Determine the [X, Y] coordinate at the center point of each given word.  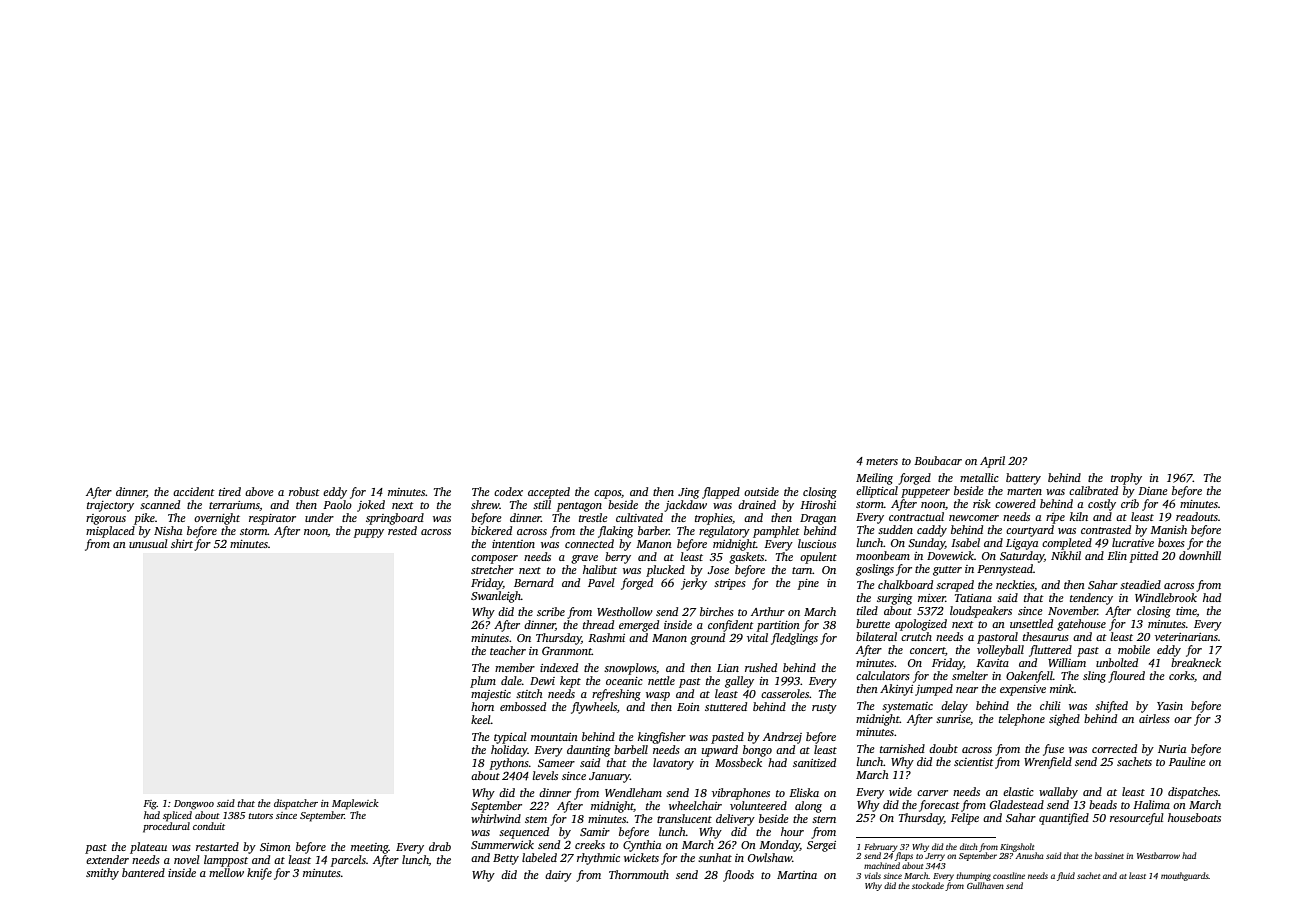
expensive [1023, 690]
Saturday [1022, 557]
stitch [529, 693]
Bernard [534, 582]
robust [304, 491]
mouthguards [1185, 876]
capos [607, 494]
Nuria [1172, 749]
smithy [102, 874]
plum [483, 682]
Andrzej [782, 738]
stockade [928, 885]
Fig [150, 805]
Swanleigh [496, 597]
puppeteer [925, 493]
